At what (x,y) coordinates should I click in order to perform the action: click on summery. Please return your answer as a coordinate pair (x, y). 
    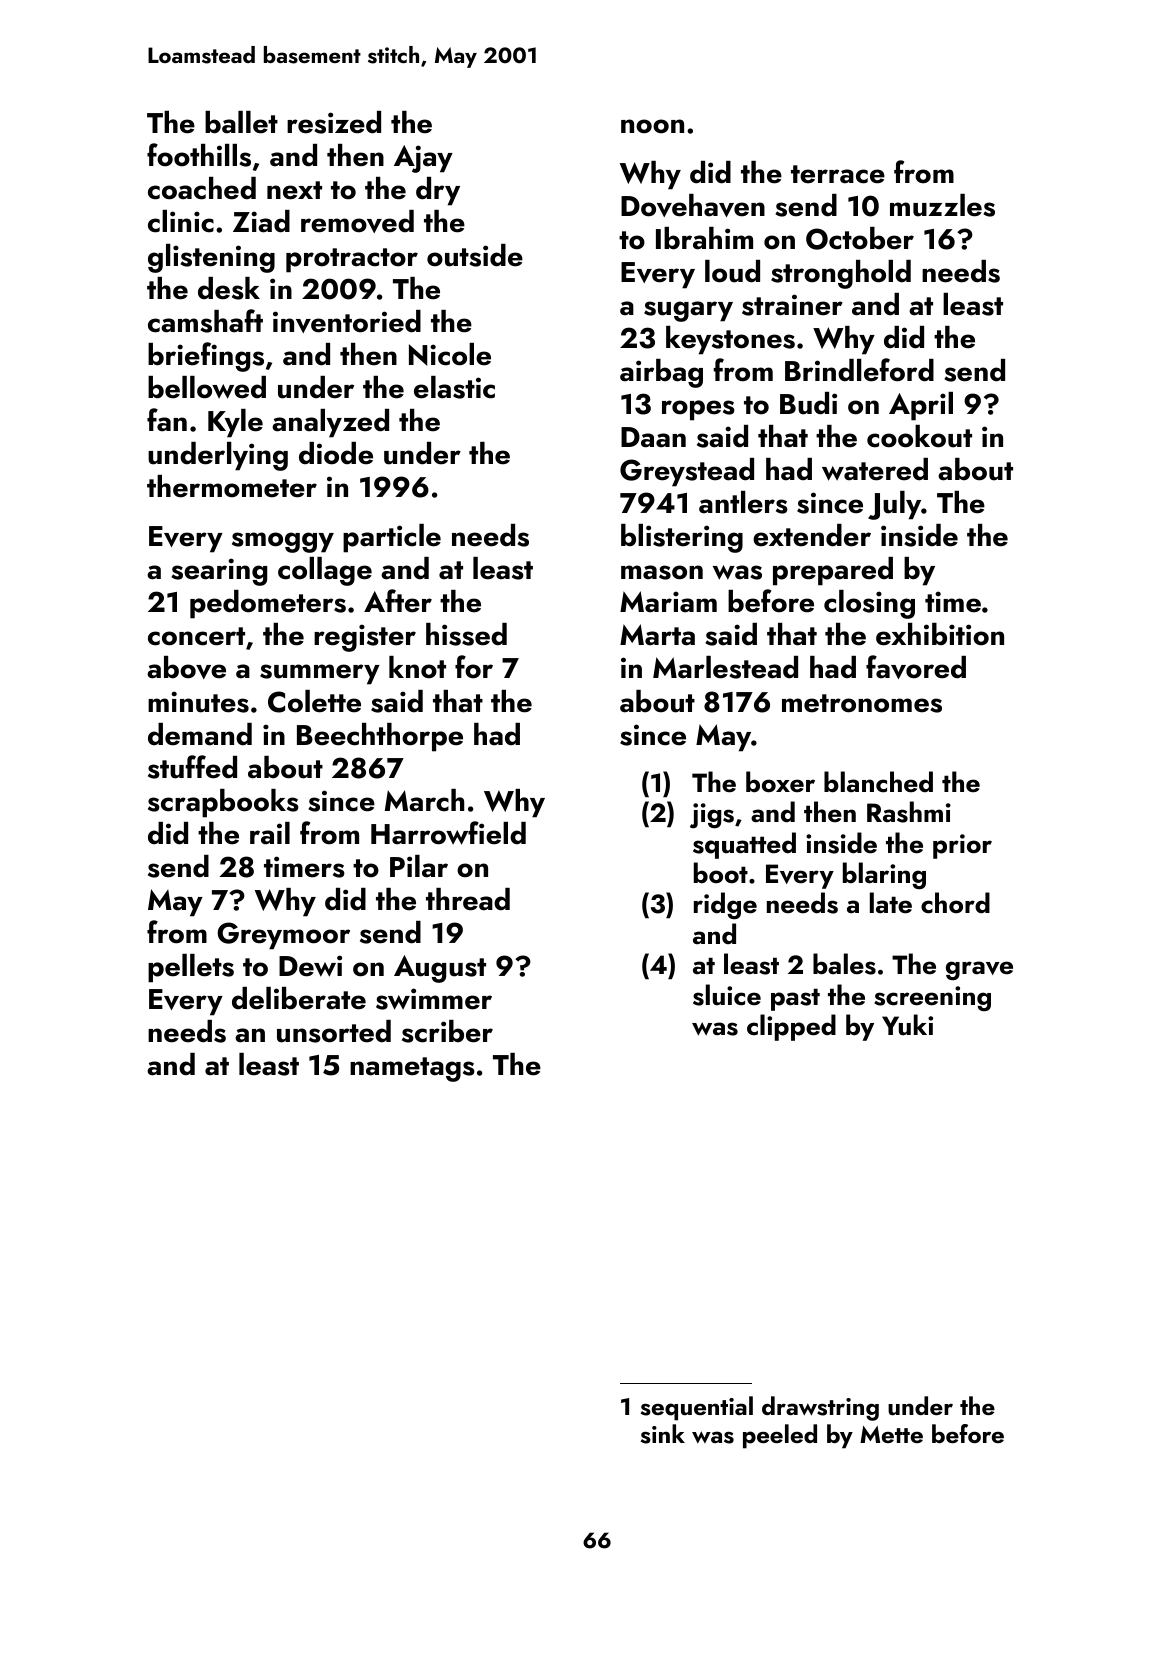
    Looking at the image, I should click on (320, 674).
